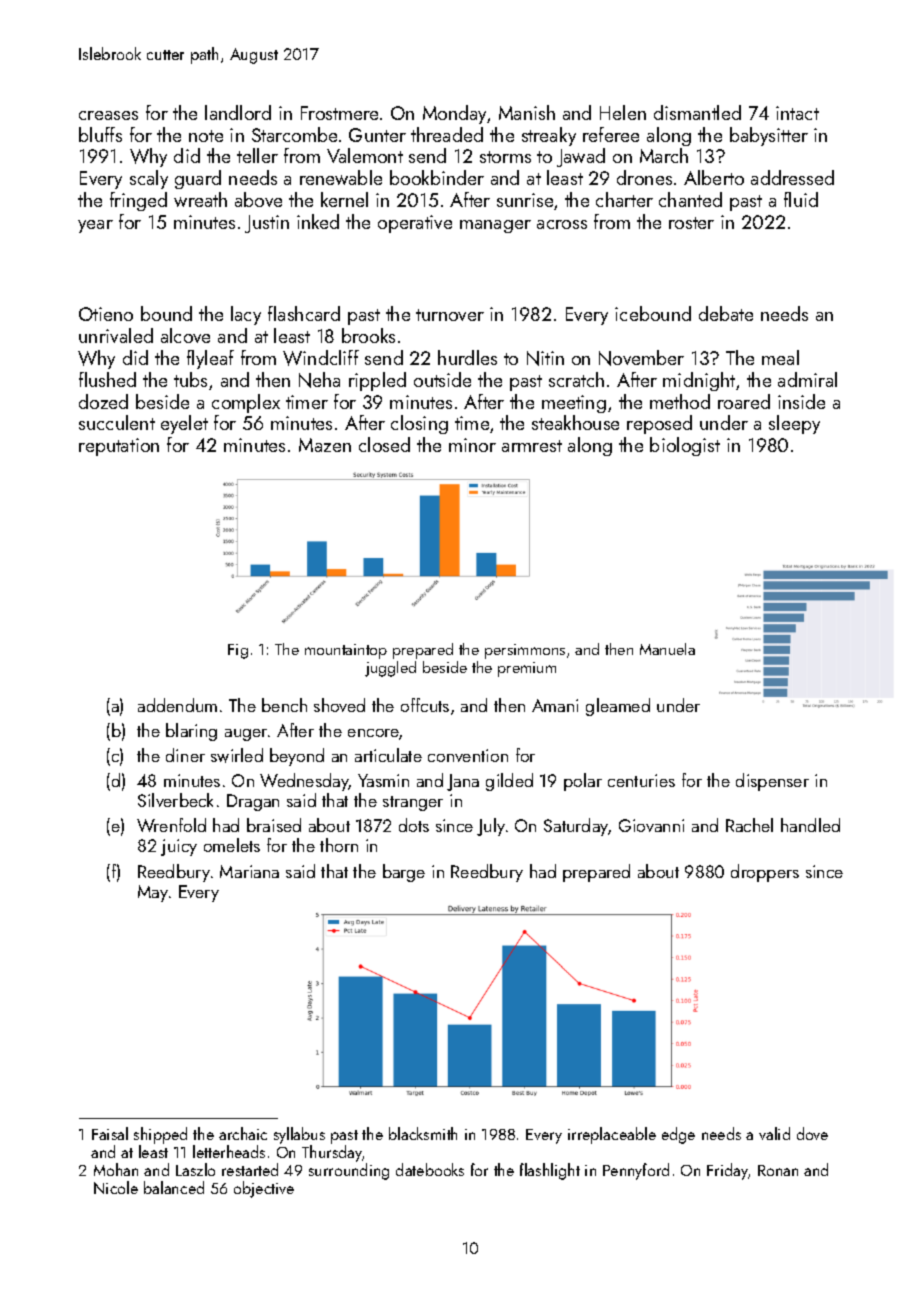 Image resolution: width=924 pixels, height=1314 pixels. What do you see at coordinates (527, 112) in the screenshot?
I see `Manish` at bounding box center [527, 112].
